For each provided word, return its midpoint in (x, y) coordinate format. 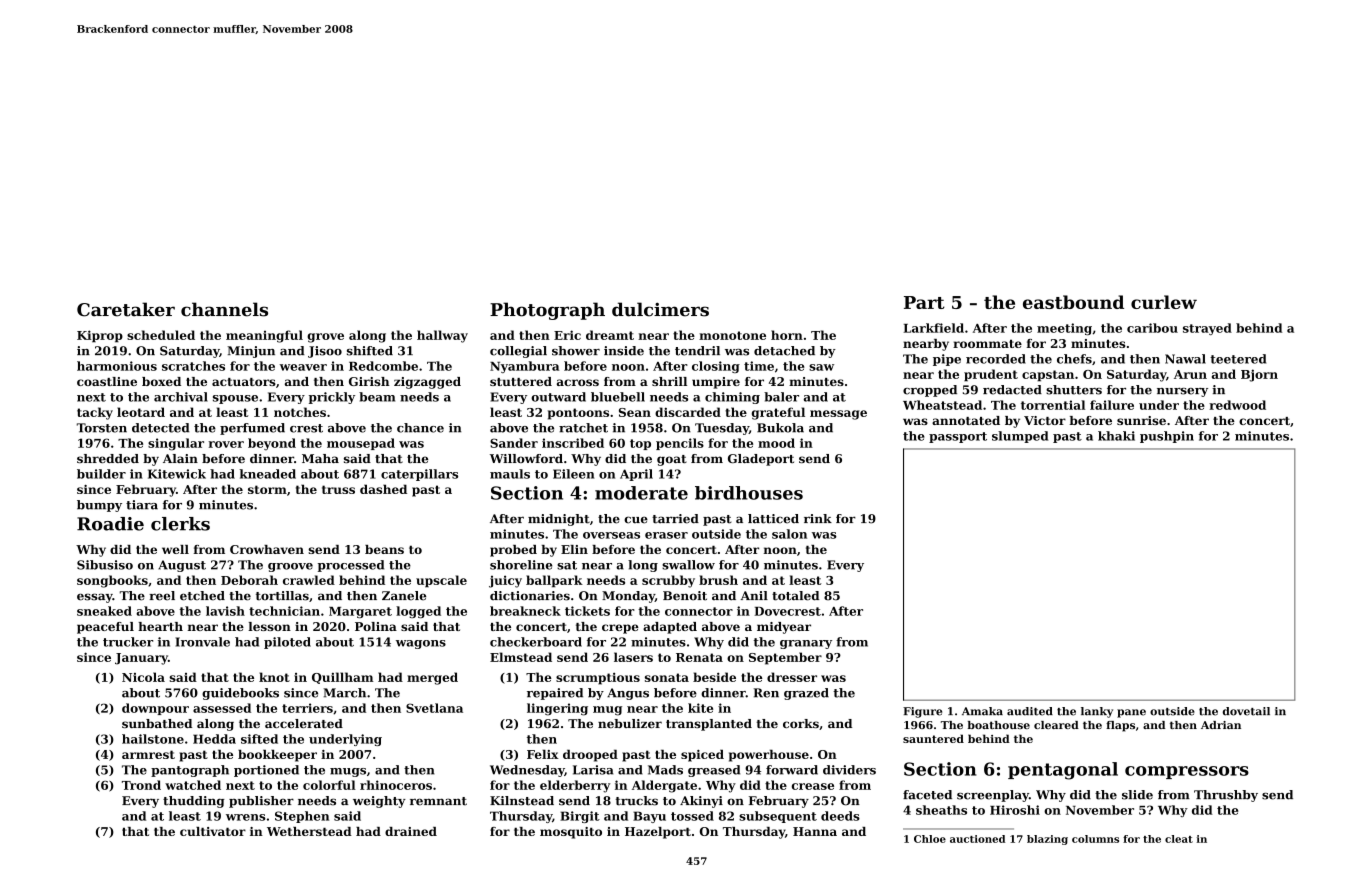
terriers (307, 708)
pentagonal (1063, 771)
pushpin (1167, 437)
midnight (559, 520)
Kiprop (100, 336)
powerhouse (769, 755)
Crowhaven (267, 549)
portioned (266, 771)
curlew (1164, 302)
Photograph (547, 311)
